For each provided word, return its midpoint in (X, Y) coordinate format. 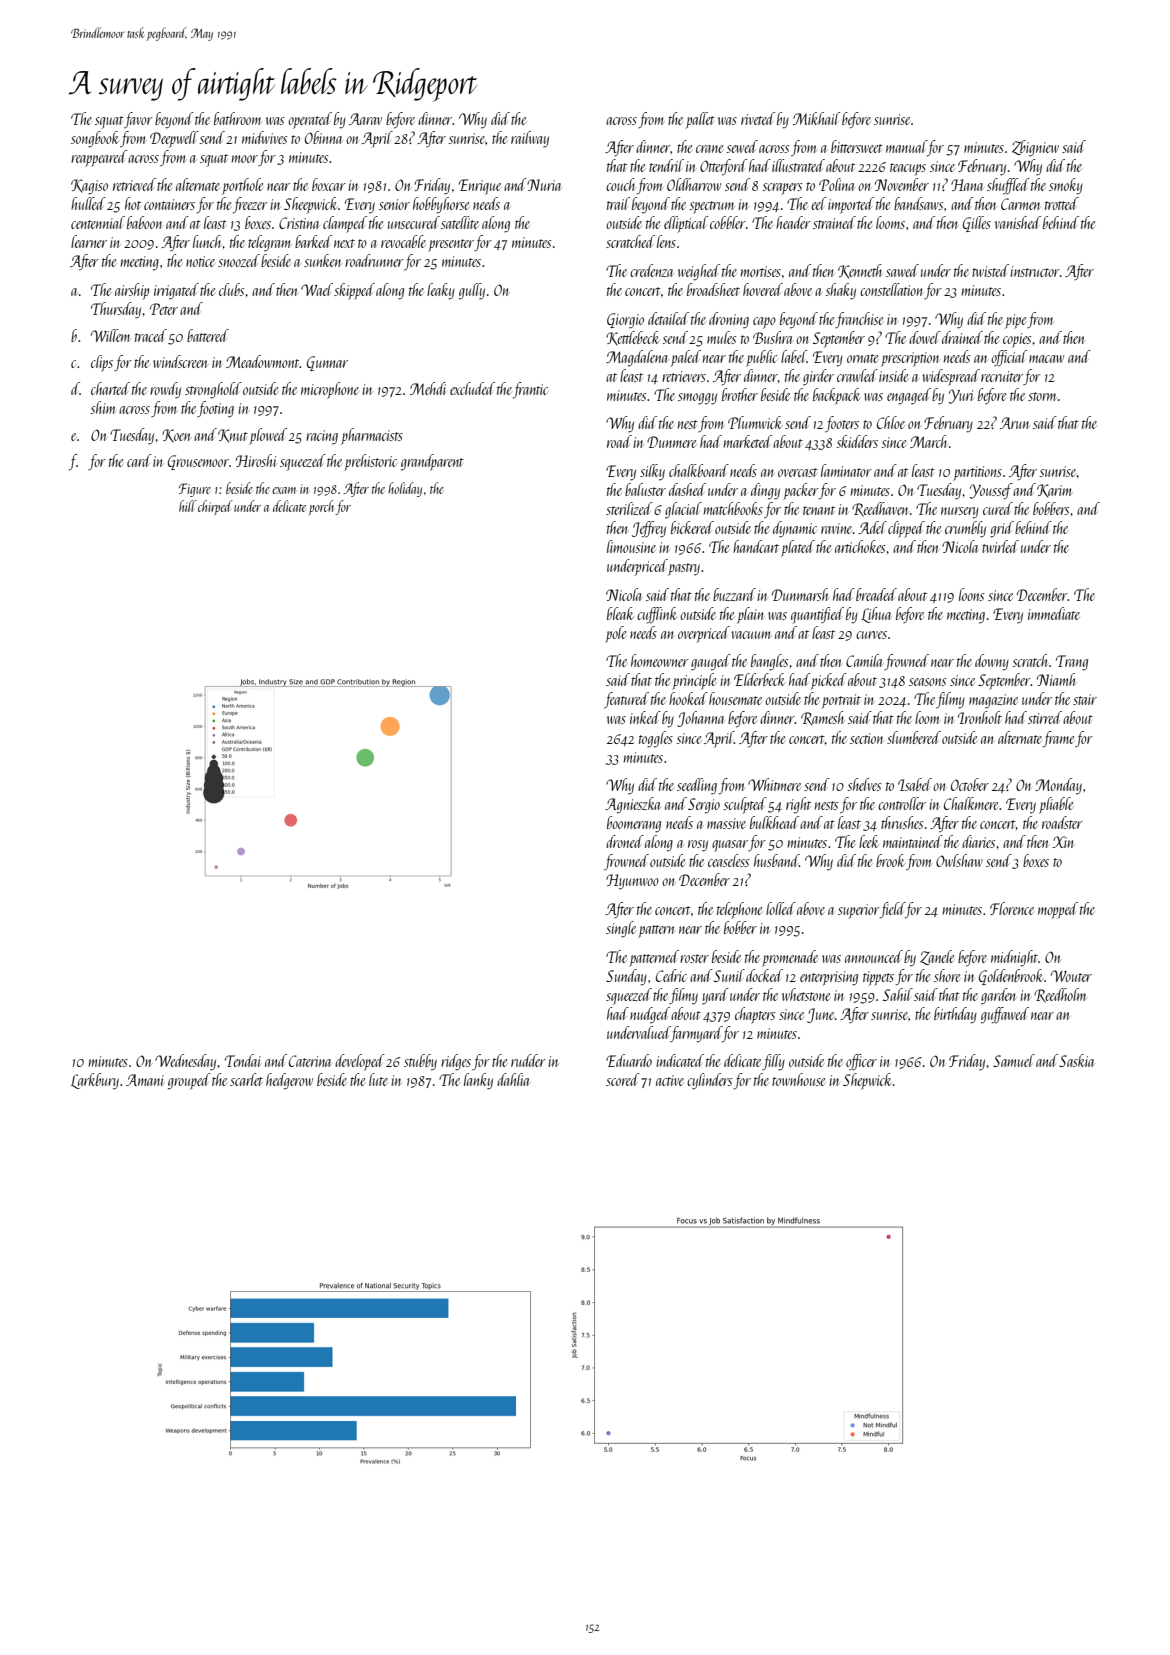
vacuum (750, 635)
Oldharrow (694, 184)
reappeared (99, 158)
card (139, 460)
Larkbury (95, 1081)
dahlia (513, 1079)
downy (992, 662)
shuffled (1008, 186)
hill (188, 506)
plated (798, 548)
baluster (645, 489)
